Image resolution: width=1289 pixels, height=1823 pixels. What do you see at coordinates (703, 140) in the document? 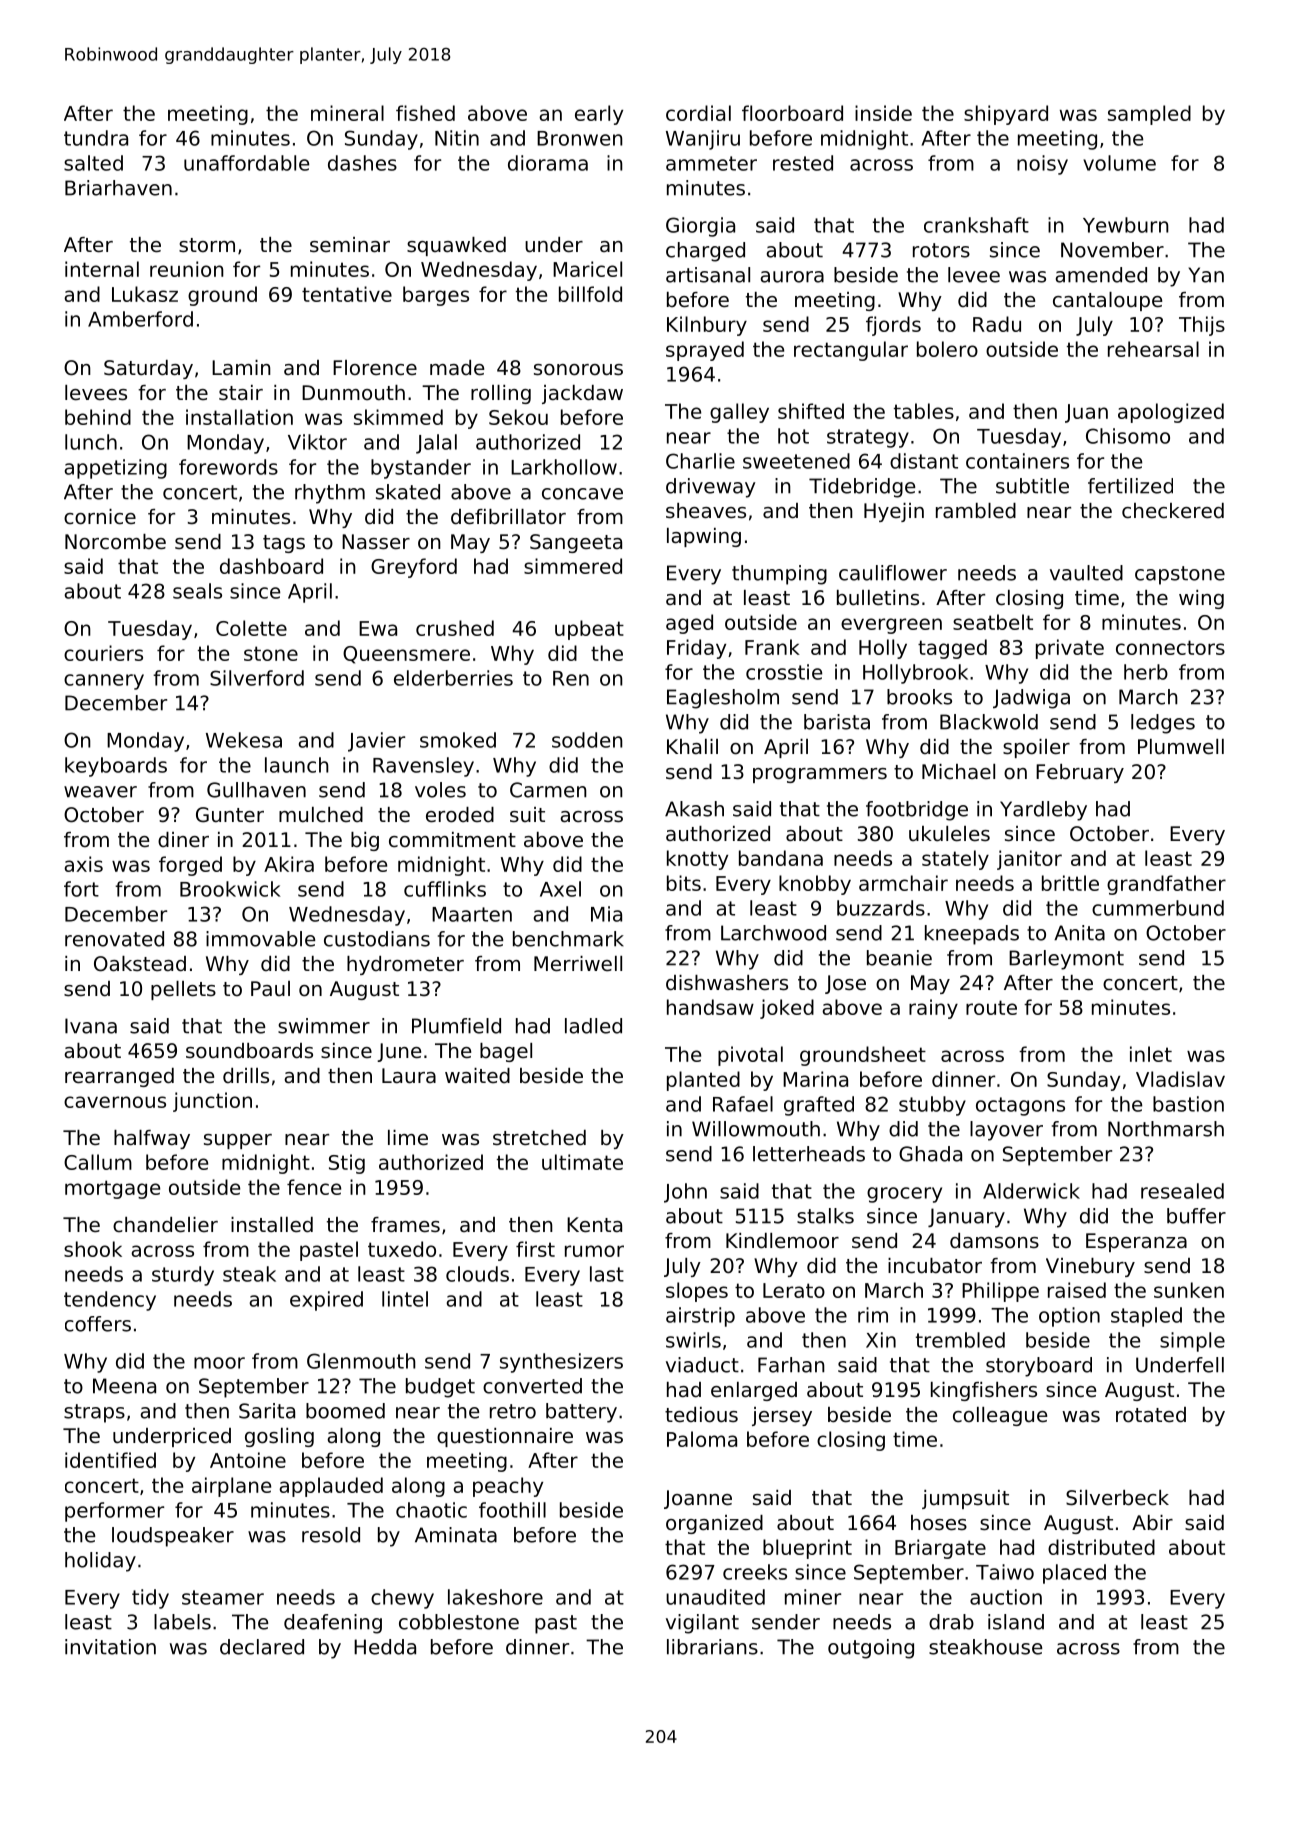
I see `Wanjiru` at bounding box center [703, 140].
